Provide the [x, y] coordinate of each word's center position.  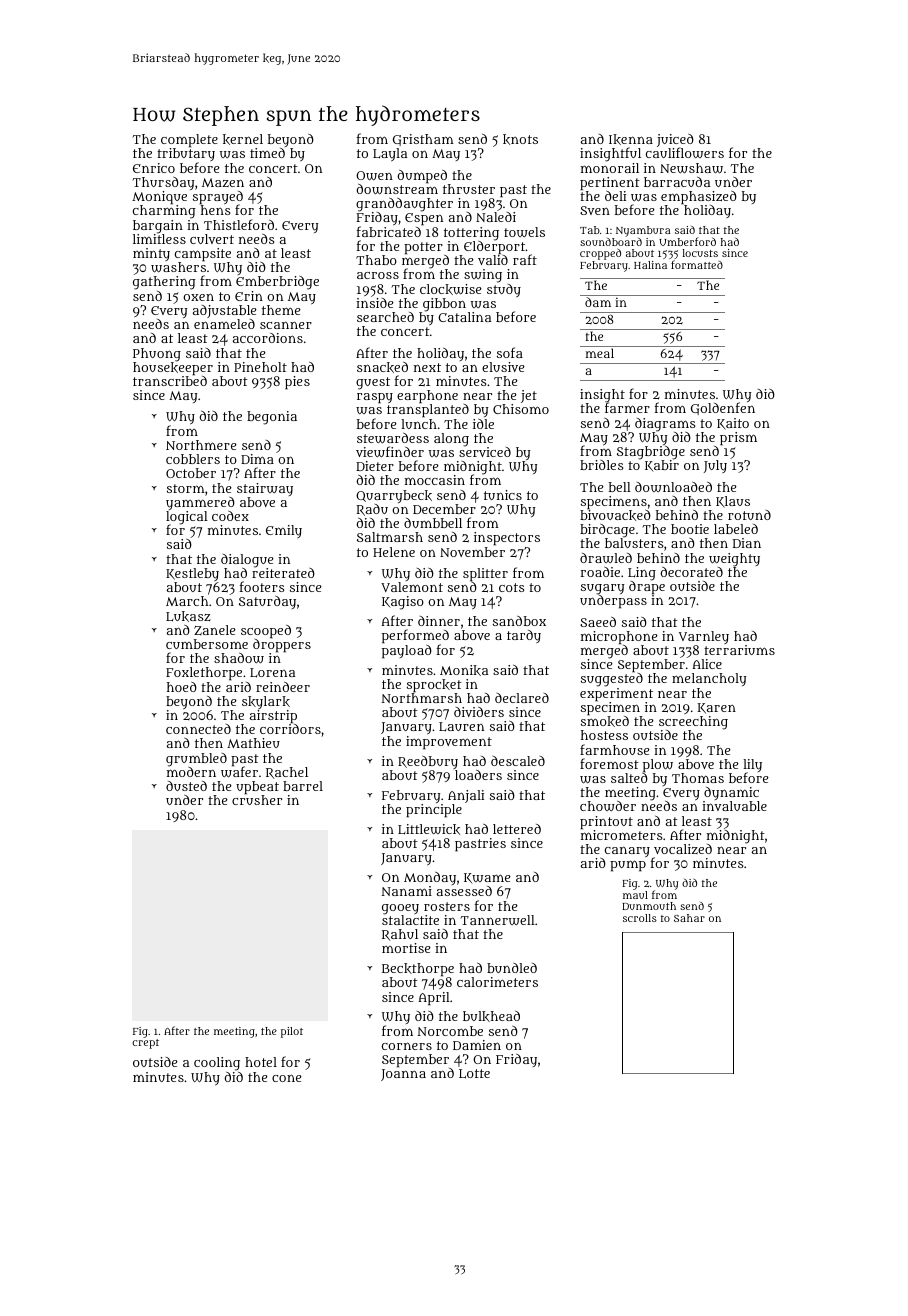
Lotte [474, 1074]
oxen [198, 297]
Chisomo [521, 409]
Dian [747, 543]
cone [287, 1078]
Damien [477, 1045]
